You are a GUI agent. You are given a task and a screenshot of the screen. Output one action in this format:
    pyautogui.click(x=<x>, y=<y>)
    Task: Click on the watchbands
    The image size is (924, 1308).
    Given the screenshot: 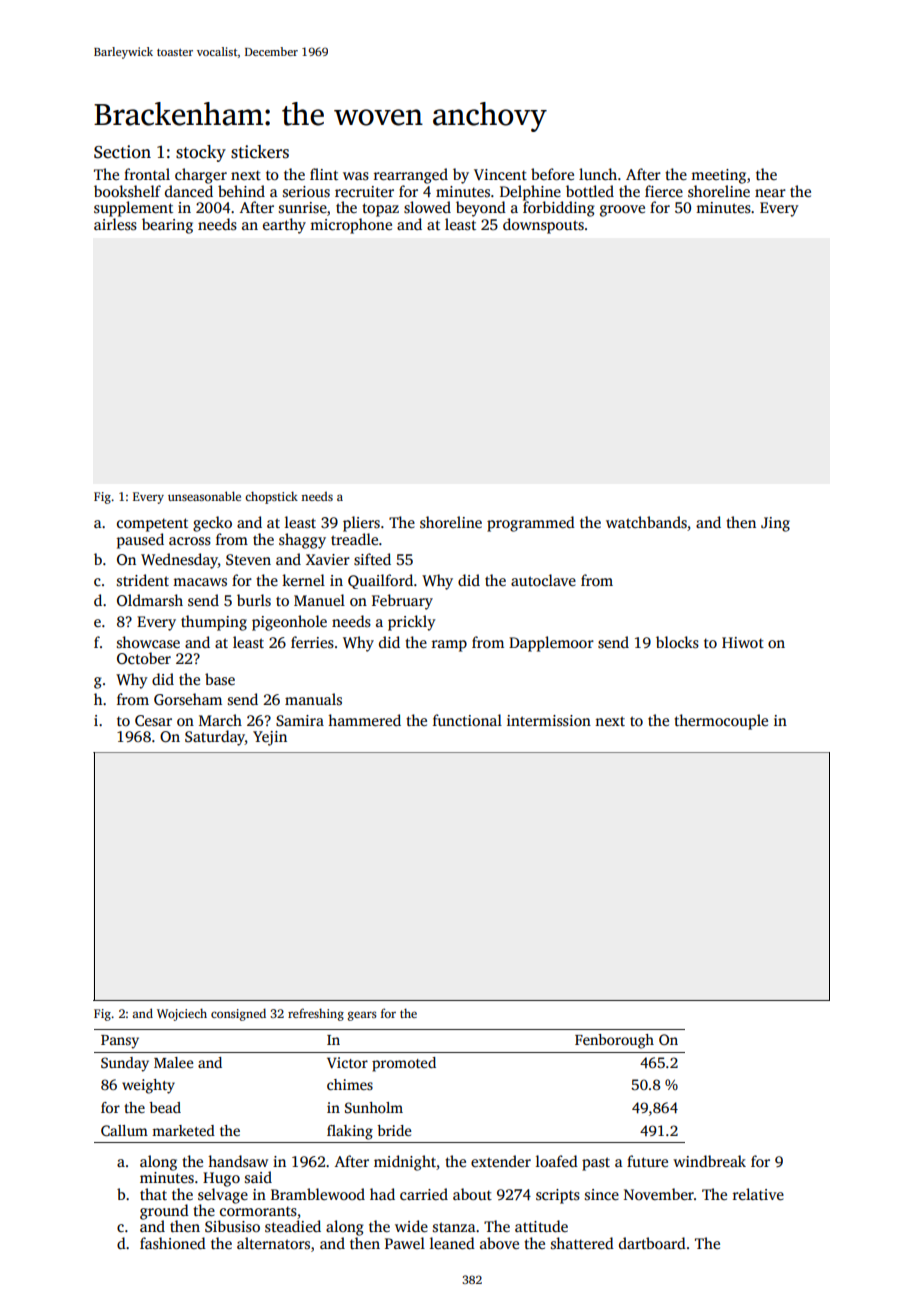 What is the action you would take?
    pyautogui.click(x=646, y=522)
